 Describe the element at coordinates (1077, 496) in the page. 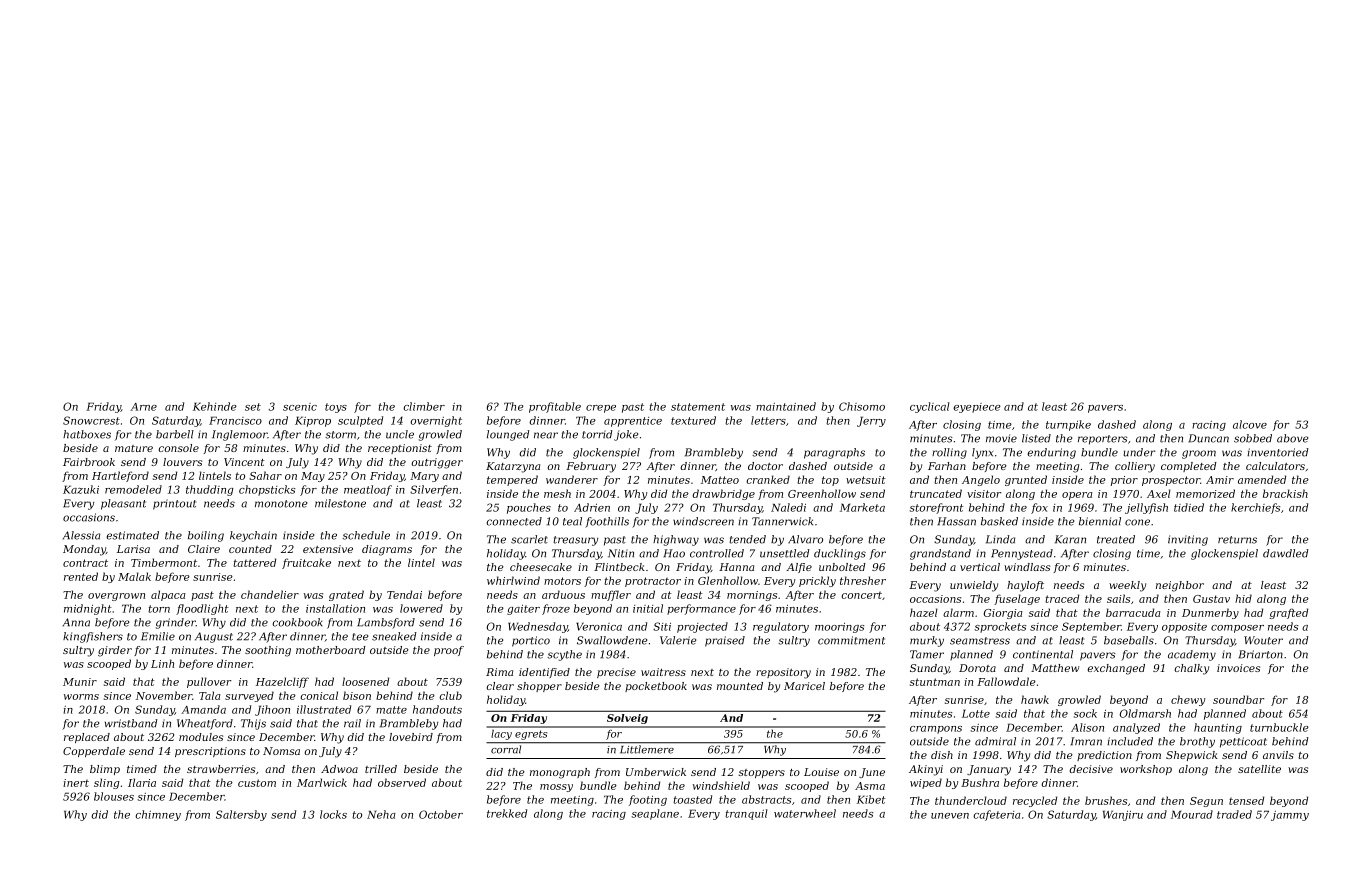

I see `opera` at that location.
